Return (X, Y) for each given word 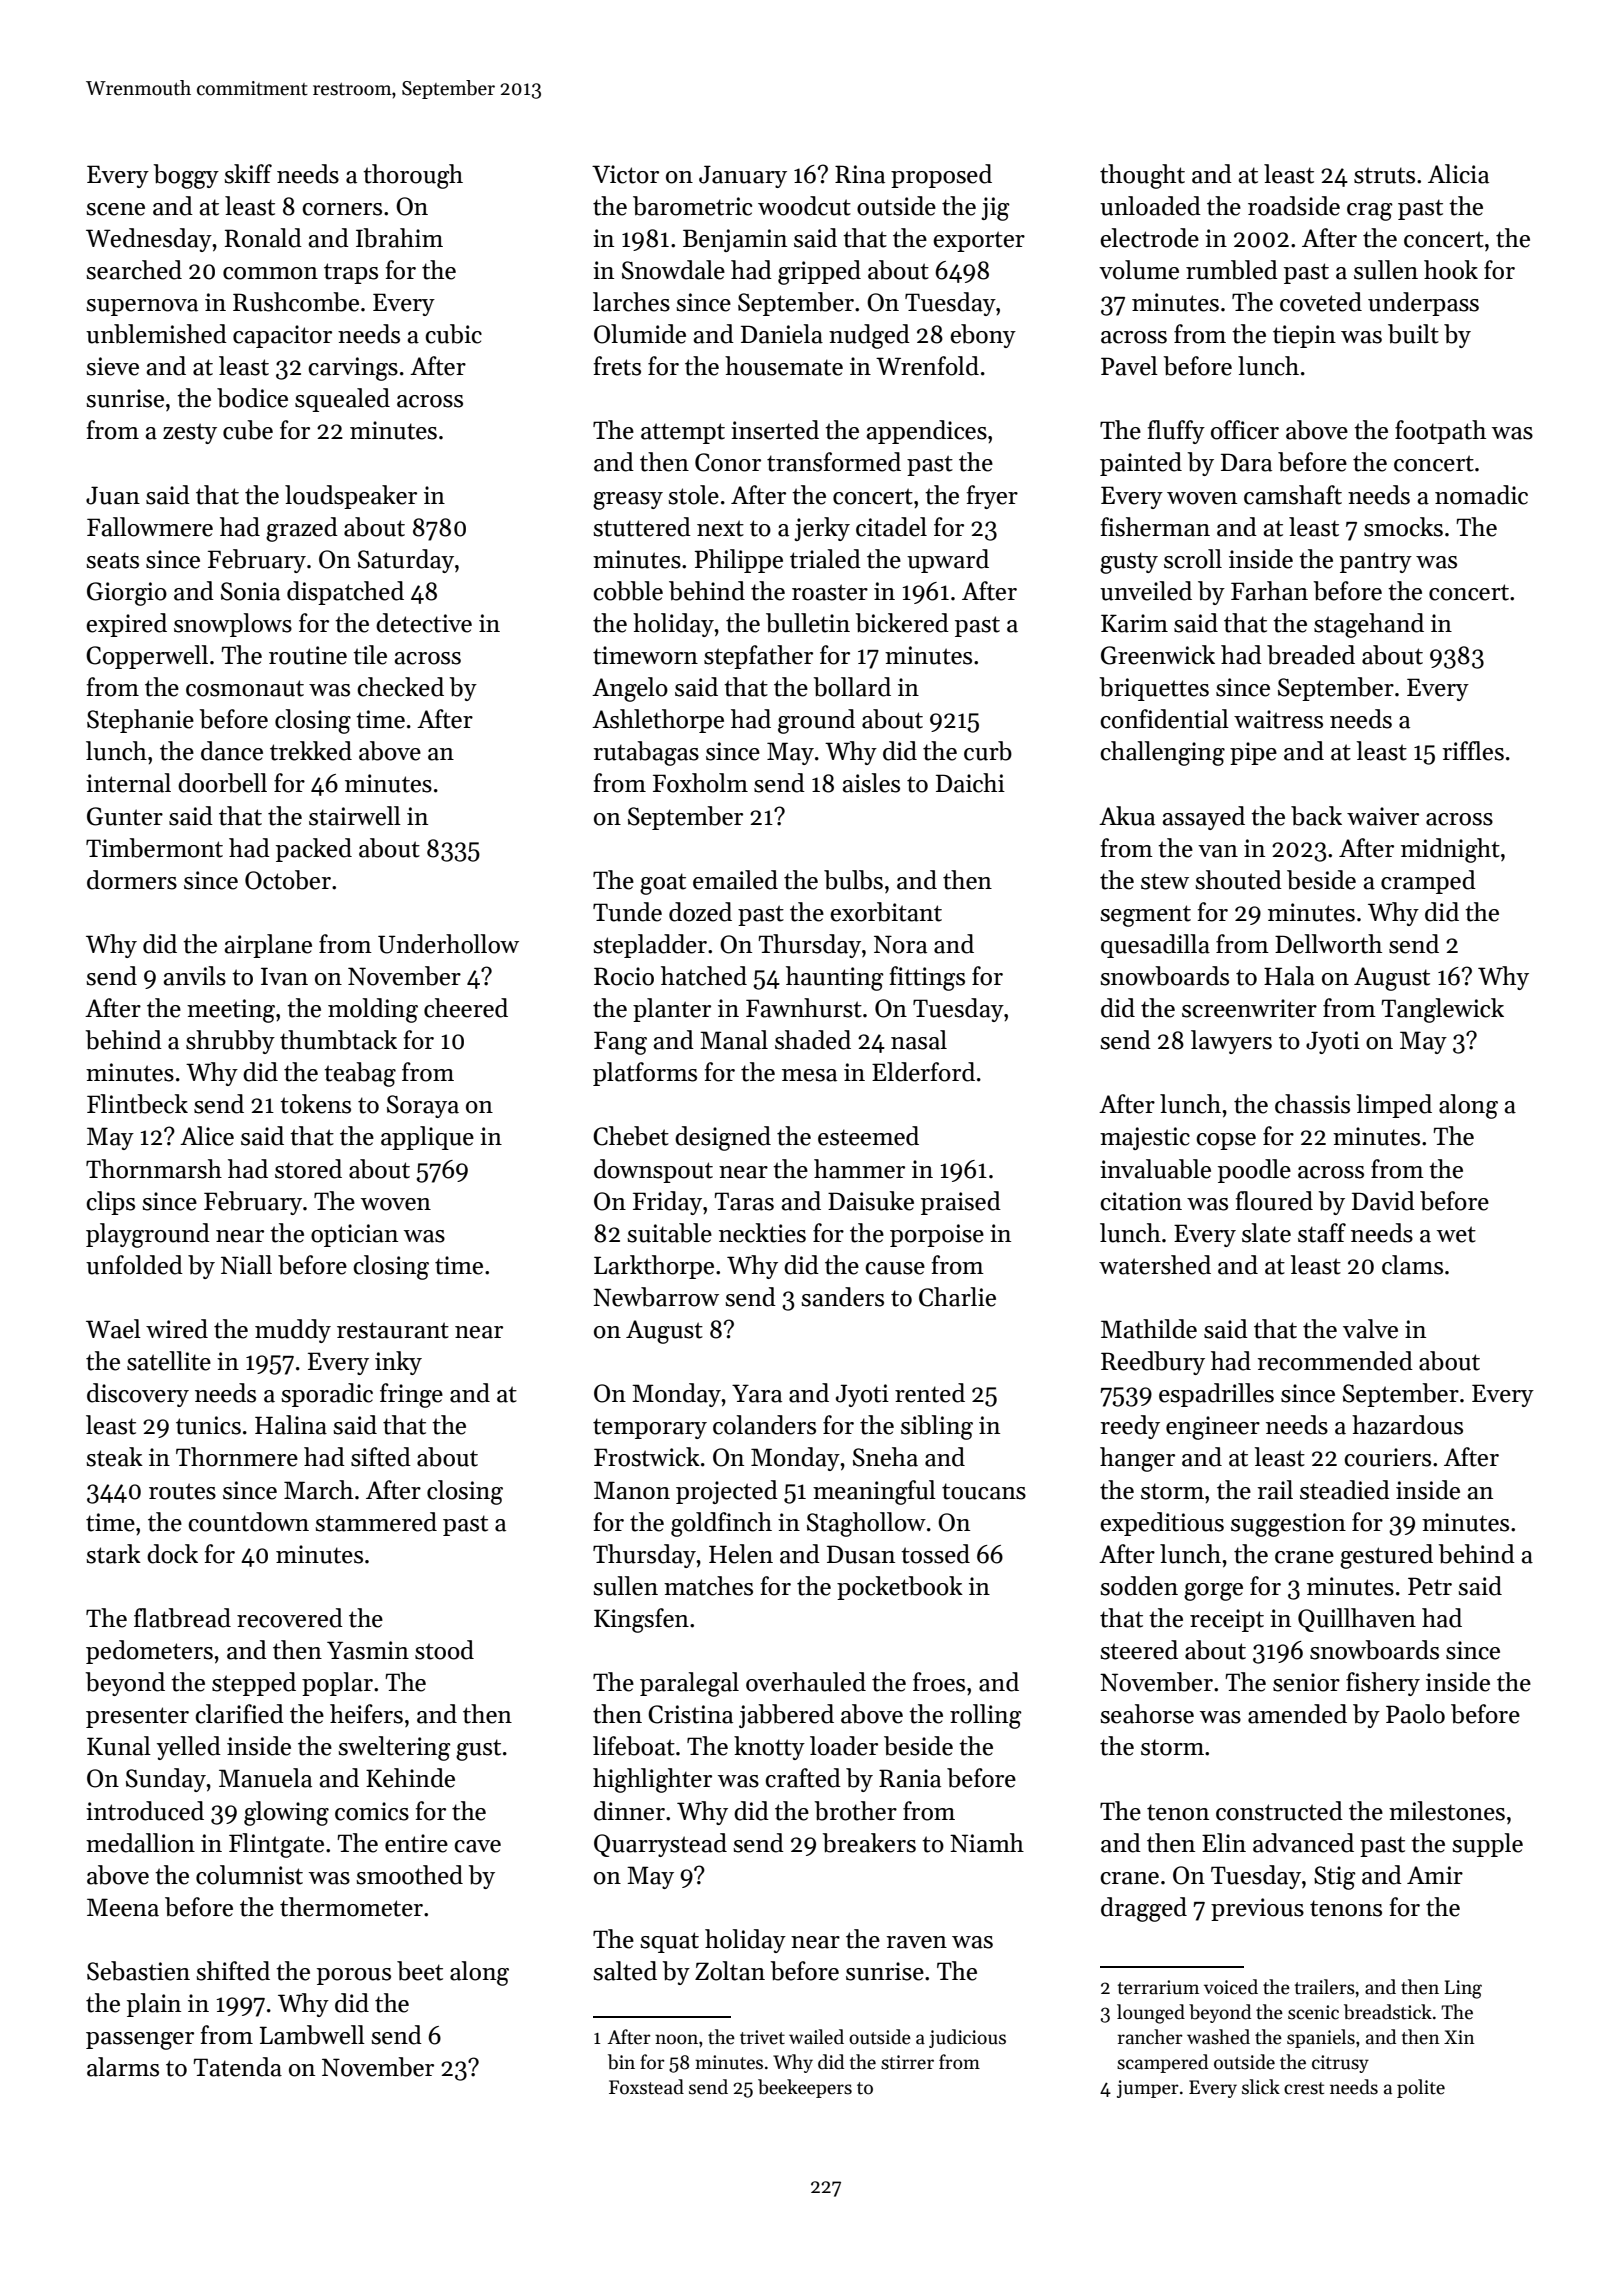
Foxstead (646, 2087)
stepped (254, 1684)
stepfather (758, 657)
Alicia (1458, 174)
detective (424, 623)
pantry (1376, 562)
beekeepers (805, 2088)
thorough (413, 176)
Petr (1430, 1586)
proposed (941, 176)
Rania (910, 1778)
